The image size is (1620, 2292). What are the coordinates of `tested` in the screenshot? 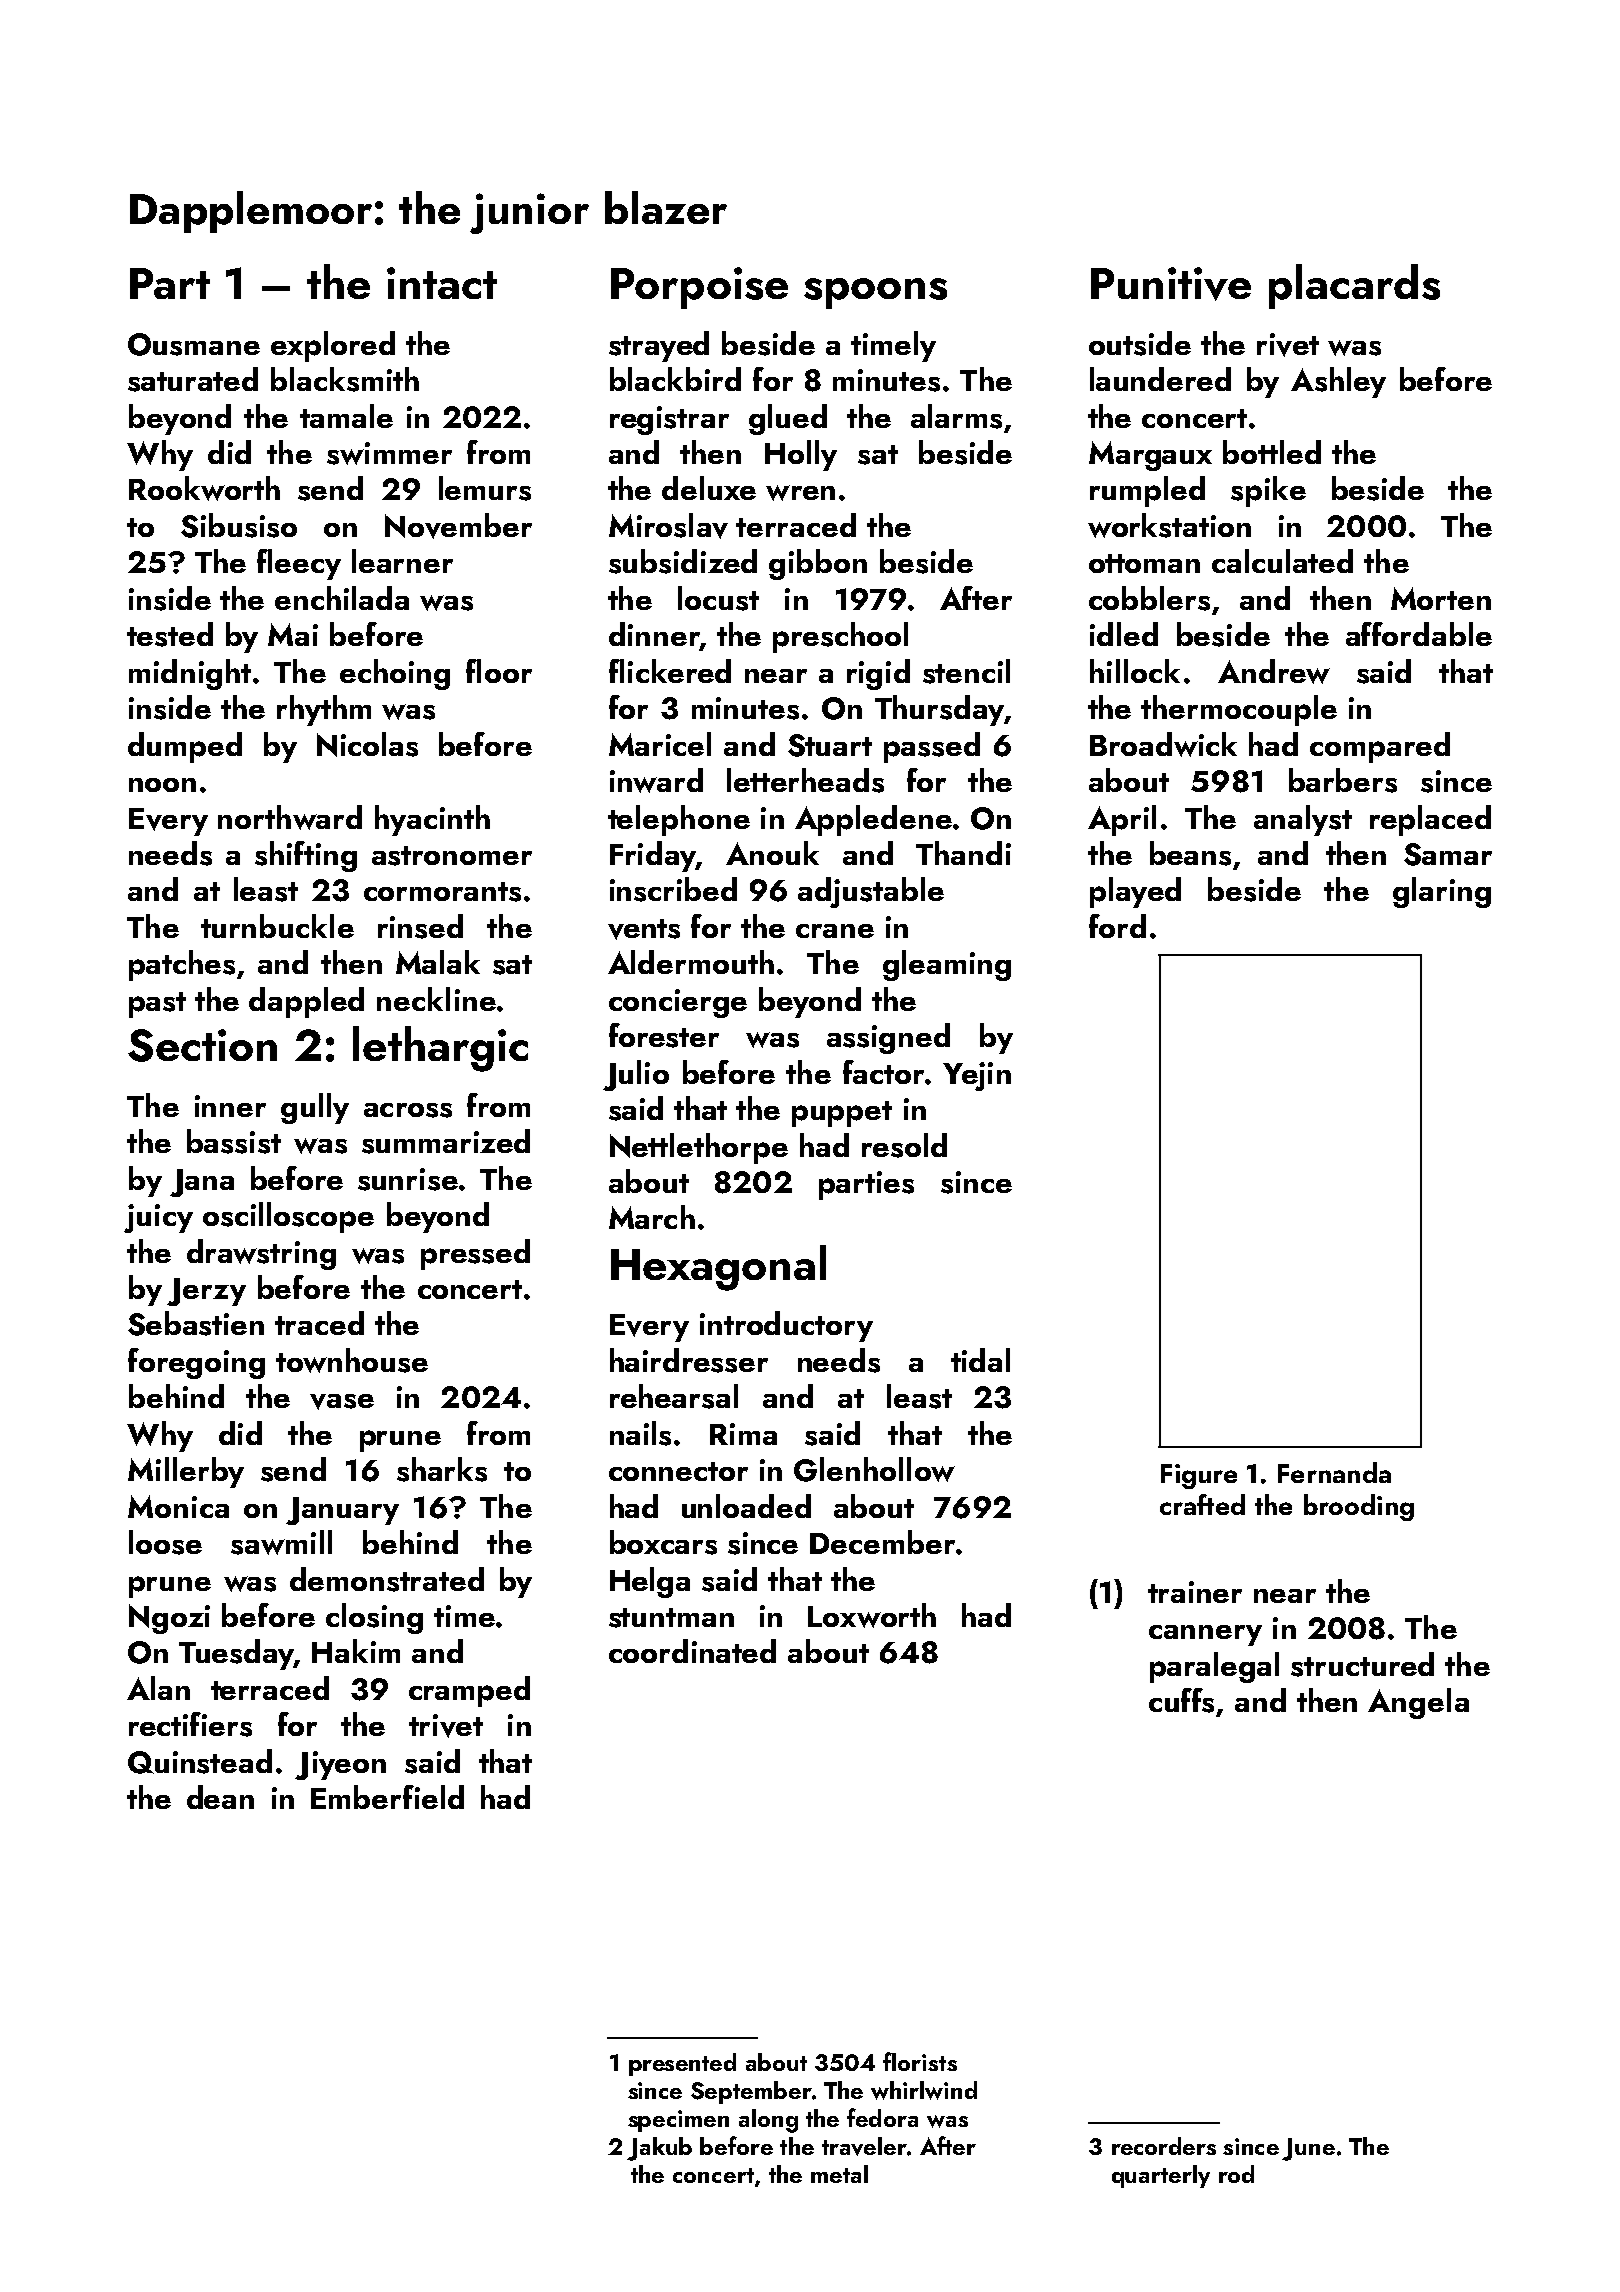 It's located at (170, 634).
